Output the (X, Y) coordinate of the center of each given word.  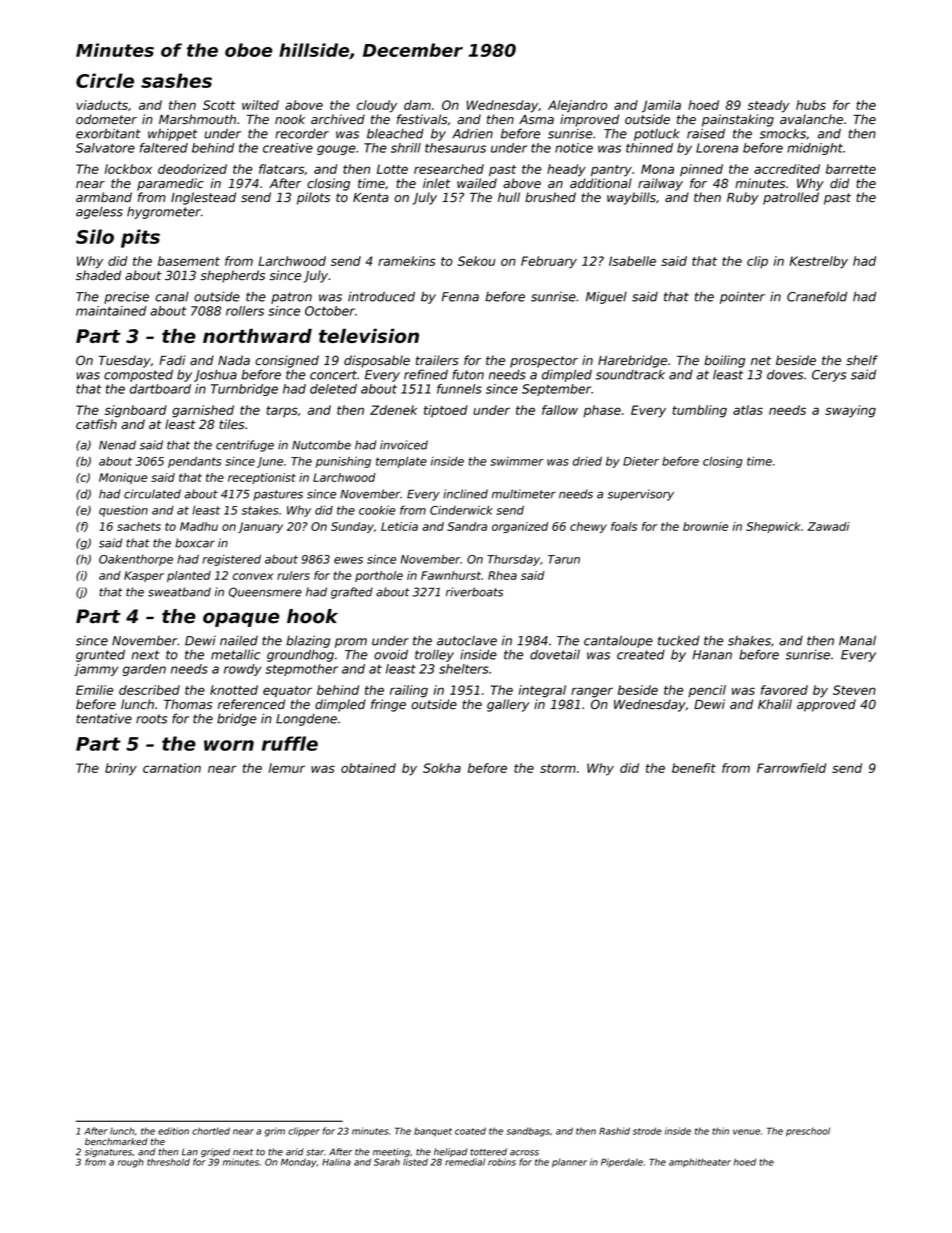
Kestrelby (819, 262)
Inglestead (203, 198)
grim (275, 1132)
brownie (705, 526)
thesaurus (455, 148)
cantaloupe (618, 641)
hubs (811, 105)
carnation (172, 768)
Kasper (144, 576)
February (549, 262)
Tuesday (125, 361)
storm (558, 768)
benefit (694, 768)
